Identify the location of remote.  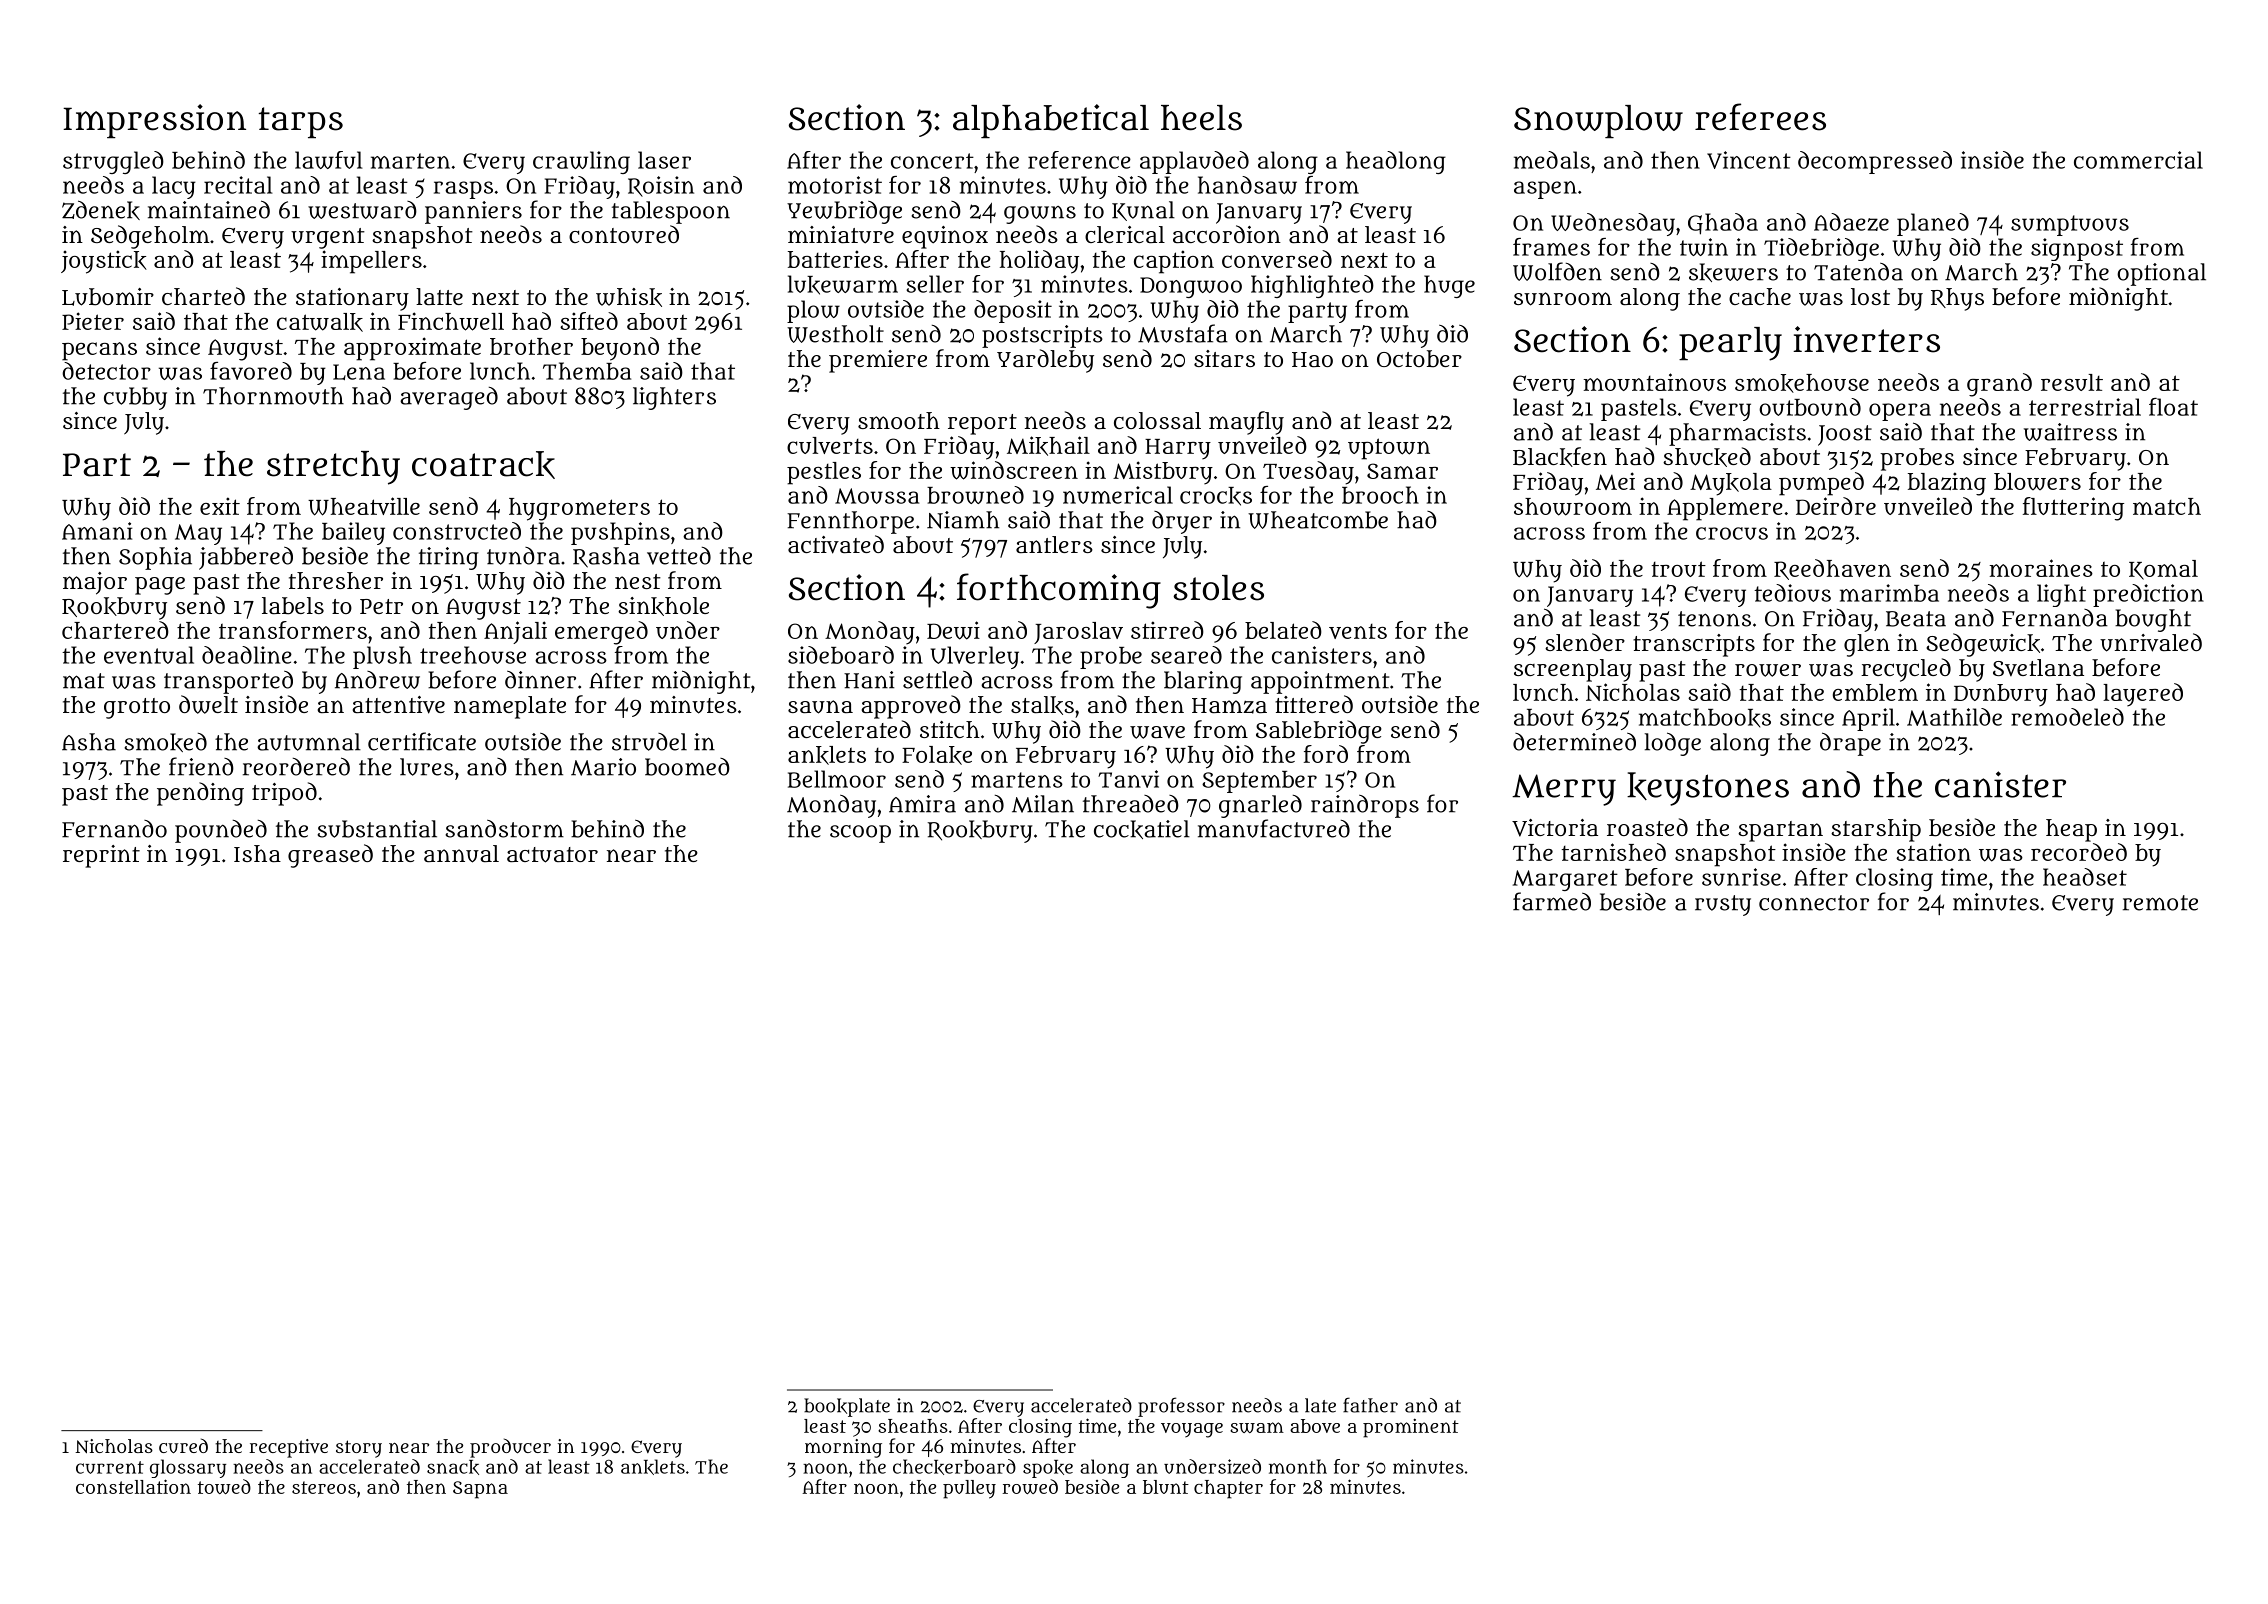
(2160, 903).
